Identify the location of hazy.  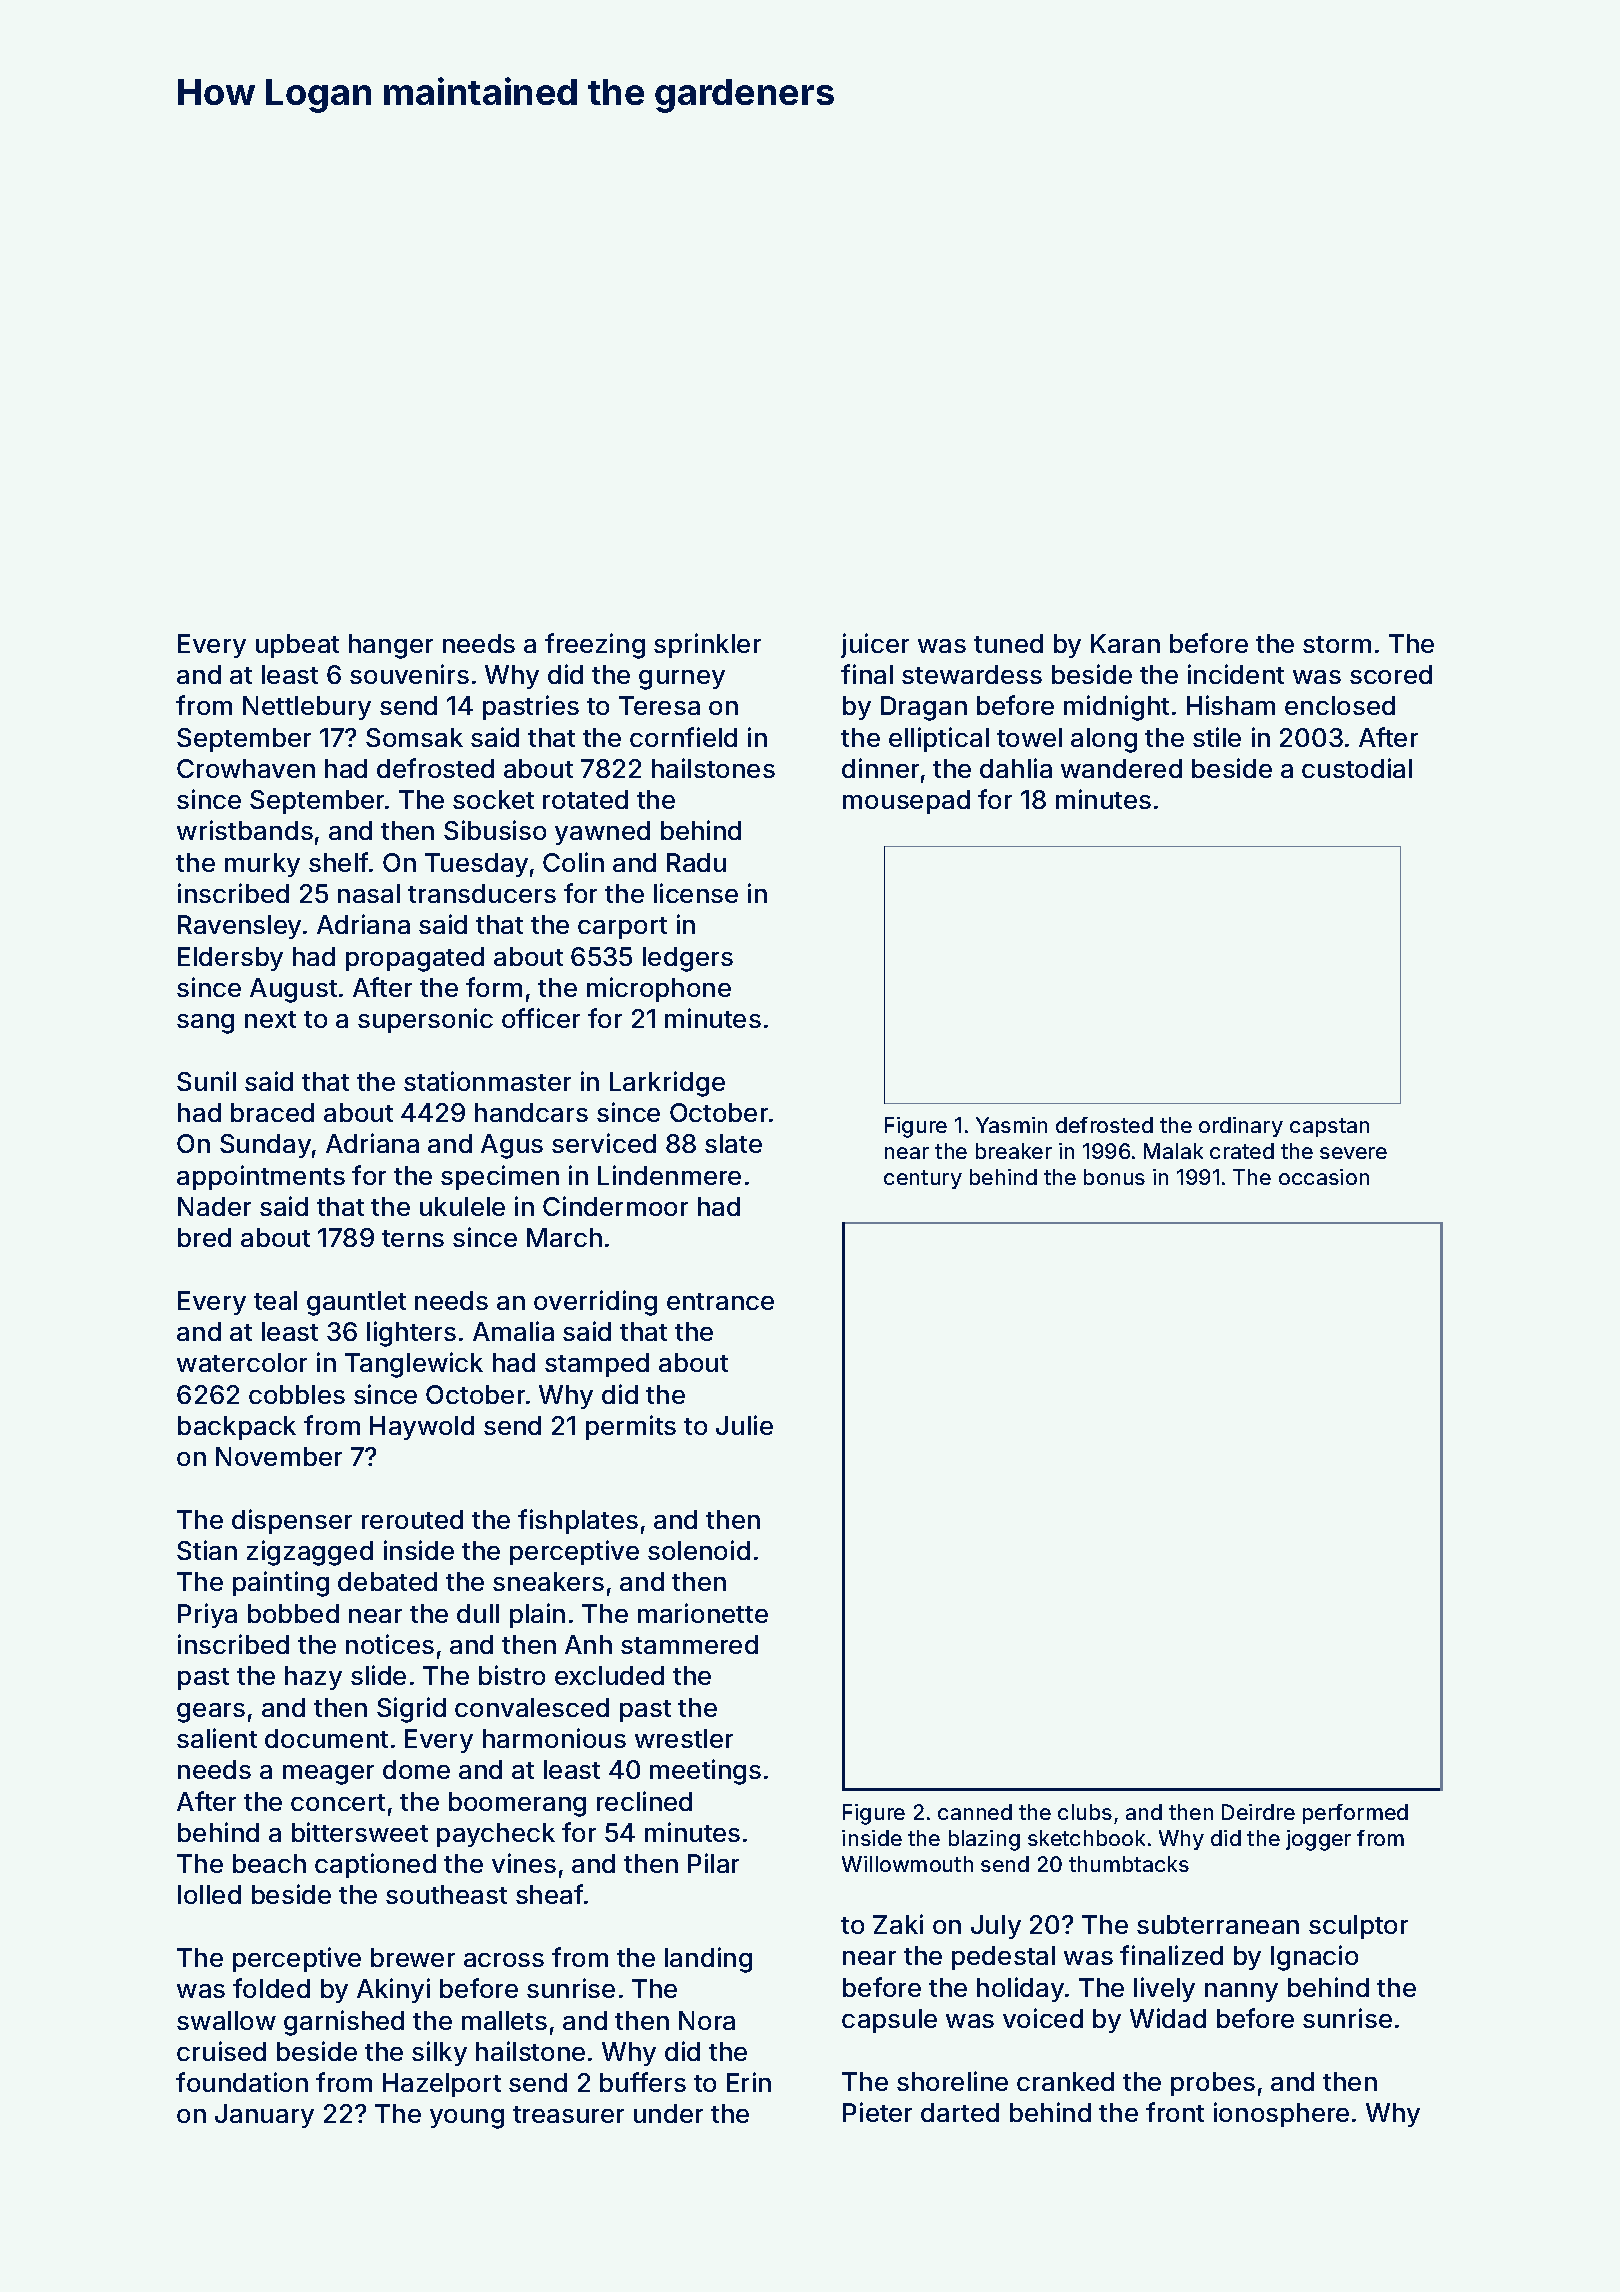
(313, 1678).
